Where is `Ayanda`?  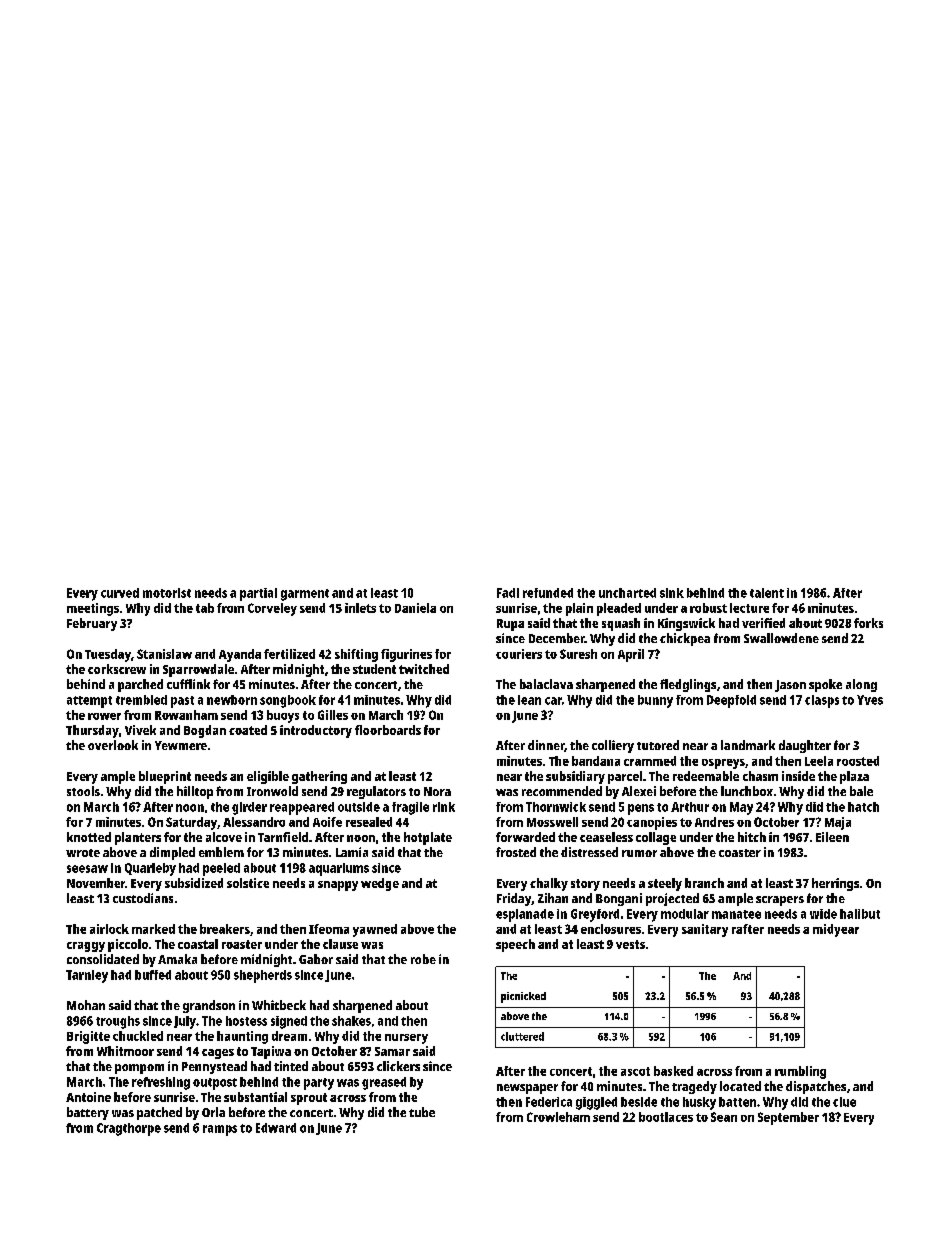
Ayanda is located at coordinates (240, 655).
